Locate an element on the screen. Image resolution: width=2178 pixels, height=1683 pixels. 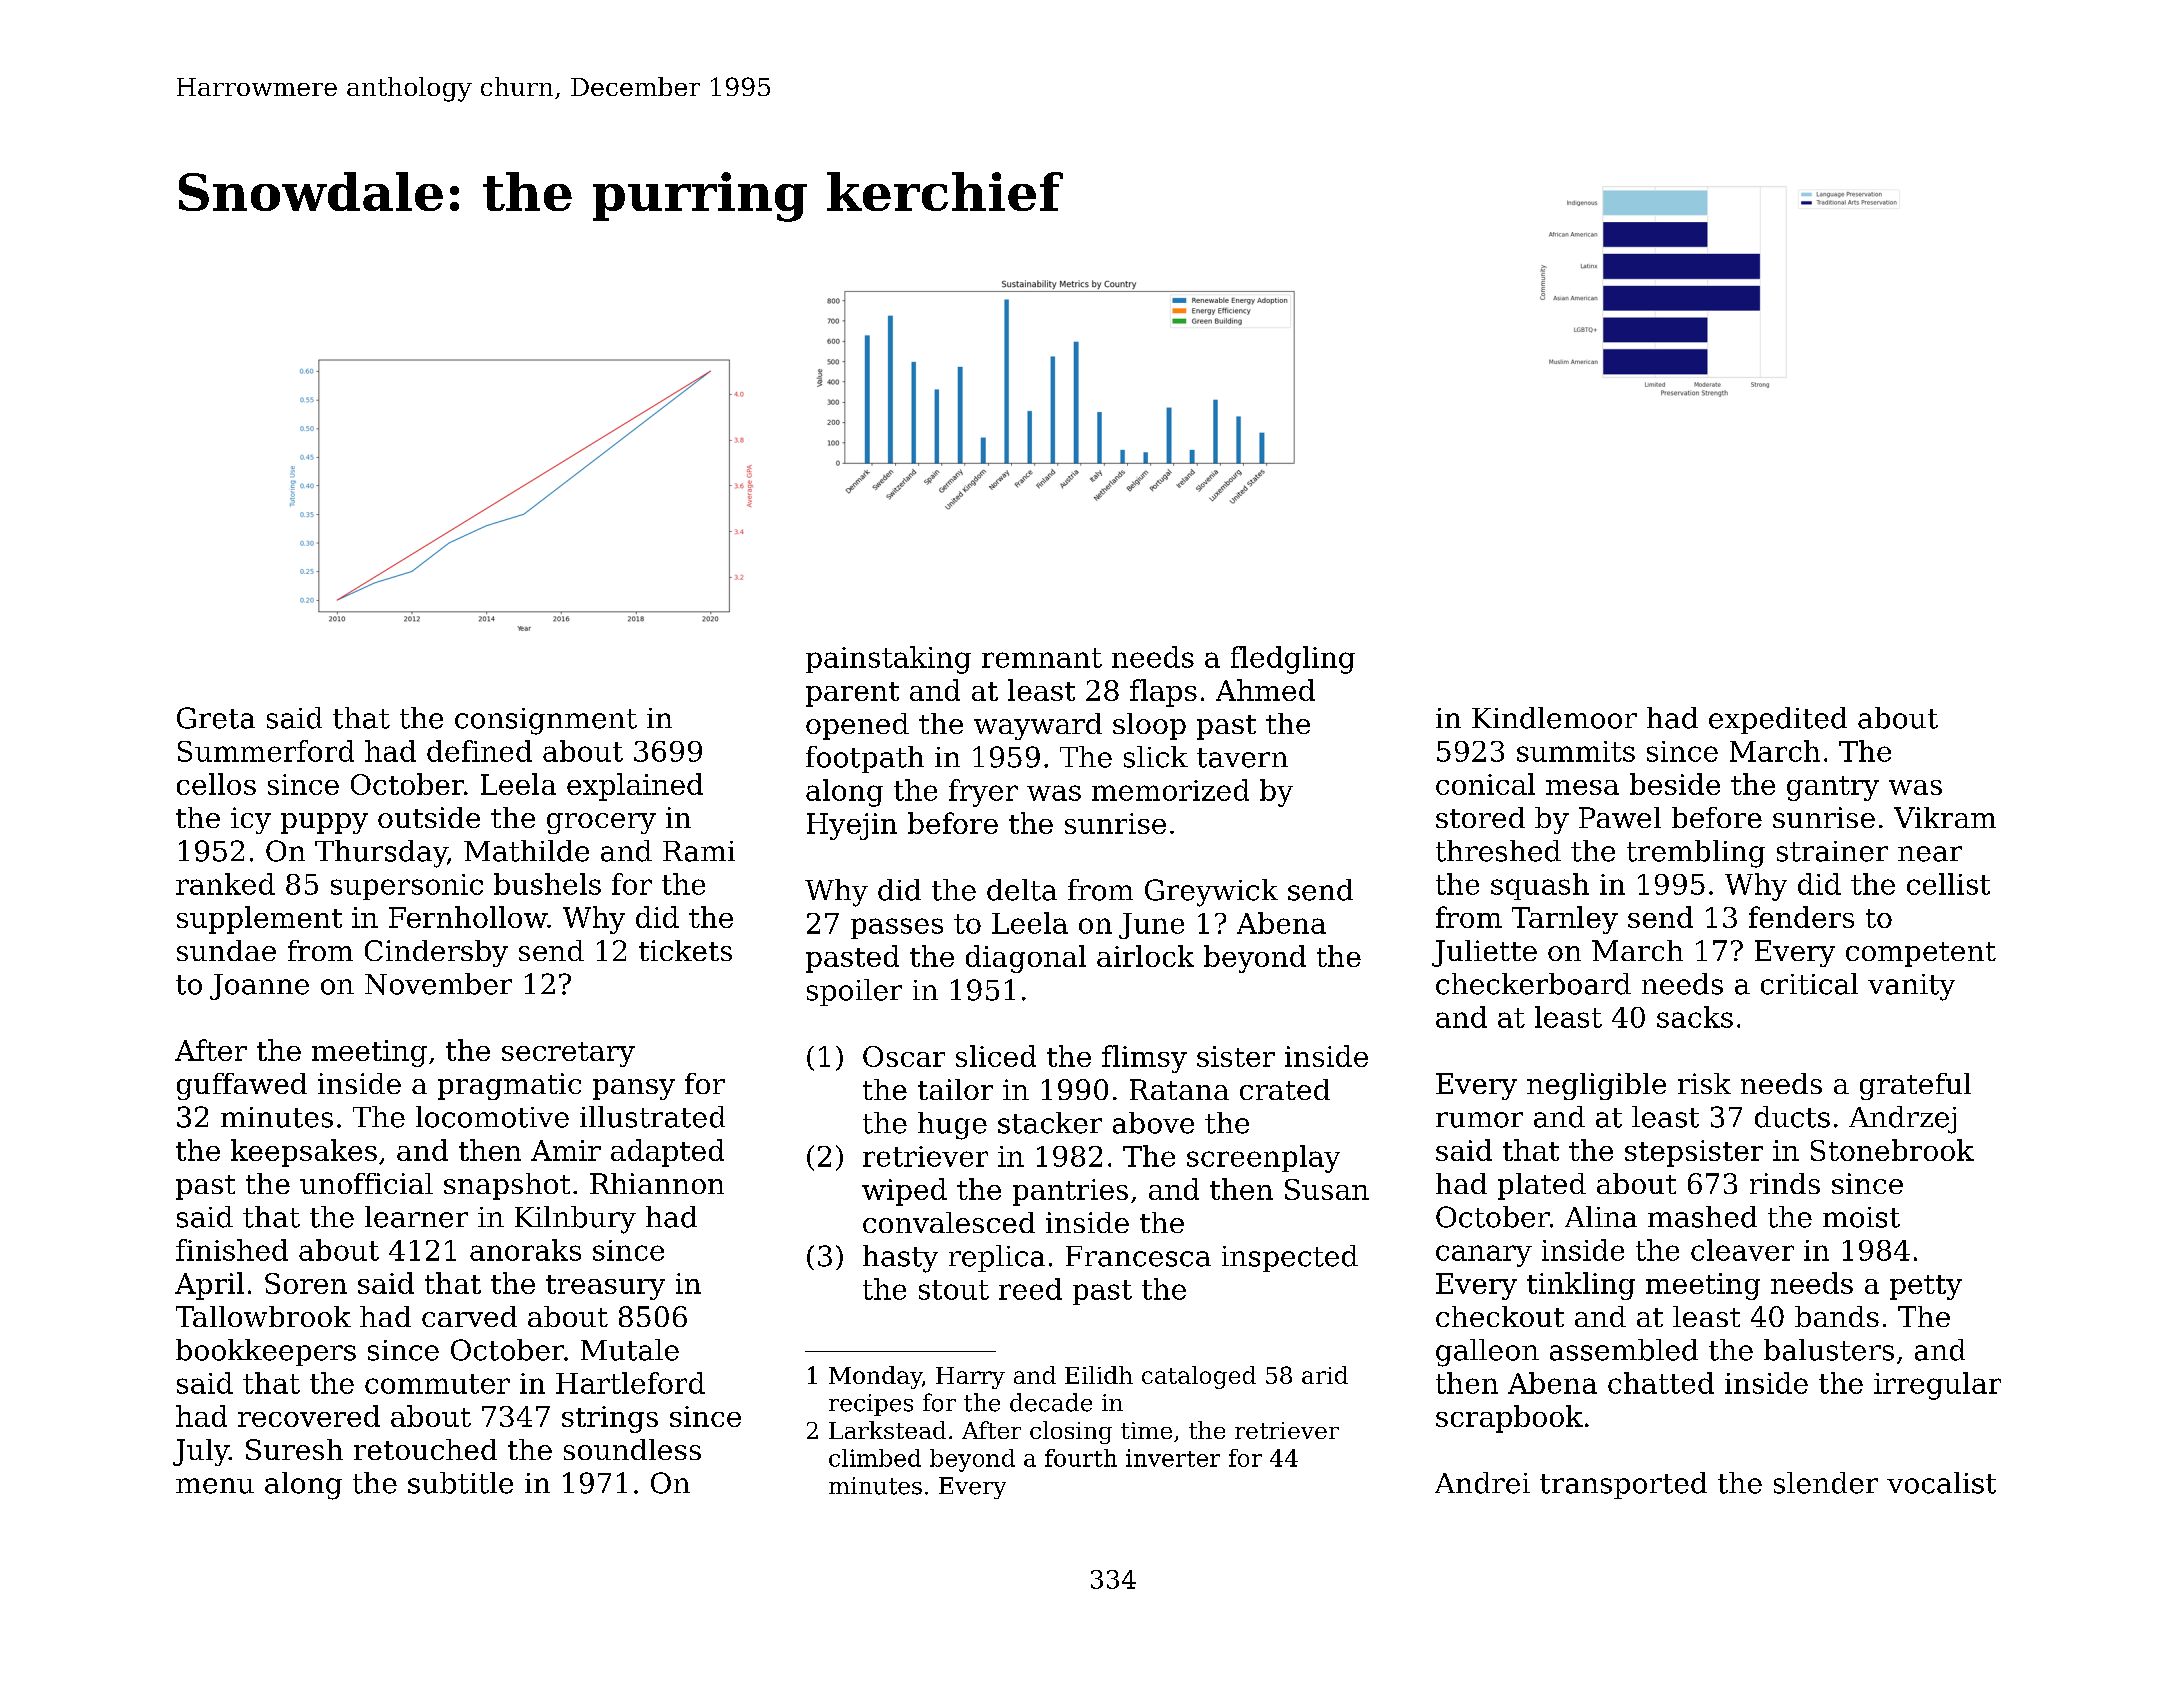
expedited is located at coordinates (1778, 720).
